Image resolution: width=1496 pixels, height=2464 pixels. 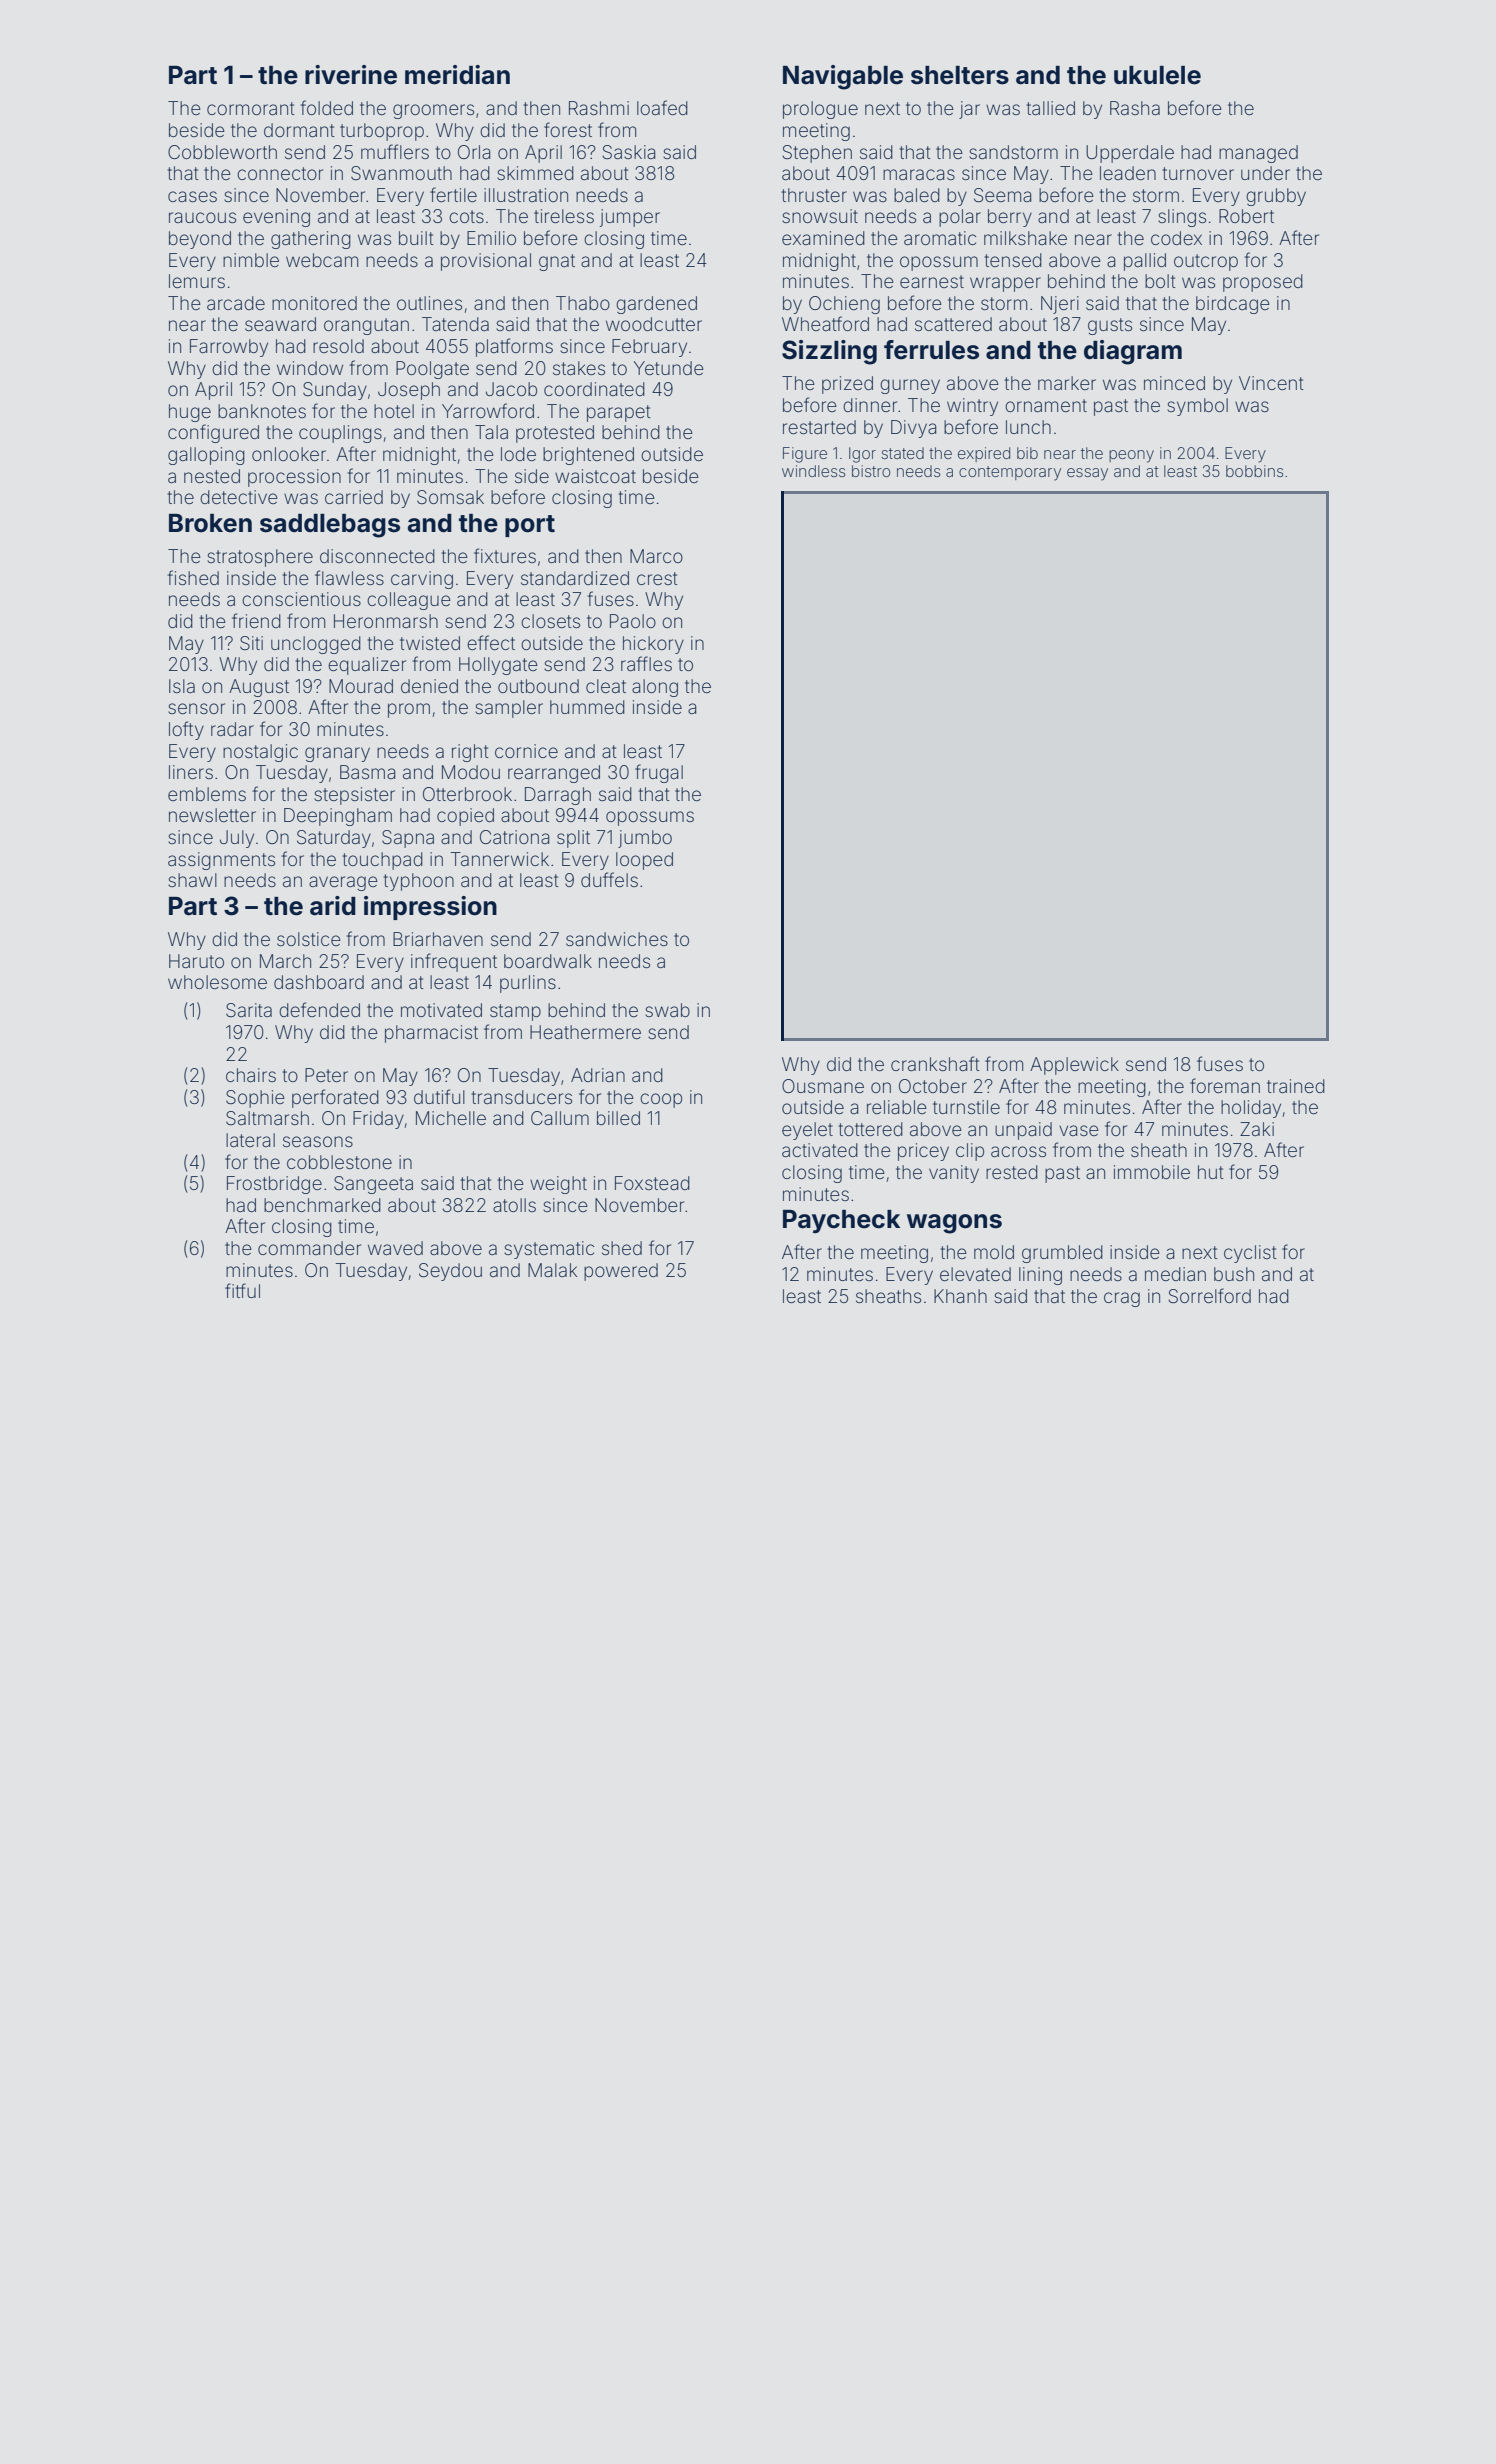 What do you see at coordinates (813, 471) in the screenshot?
I see `windless` at bounding box center [813, 471].
